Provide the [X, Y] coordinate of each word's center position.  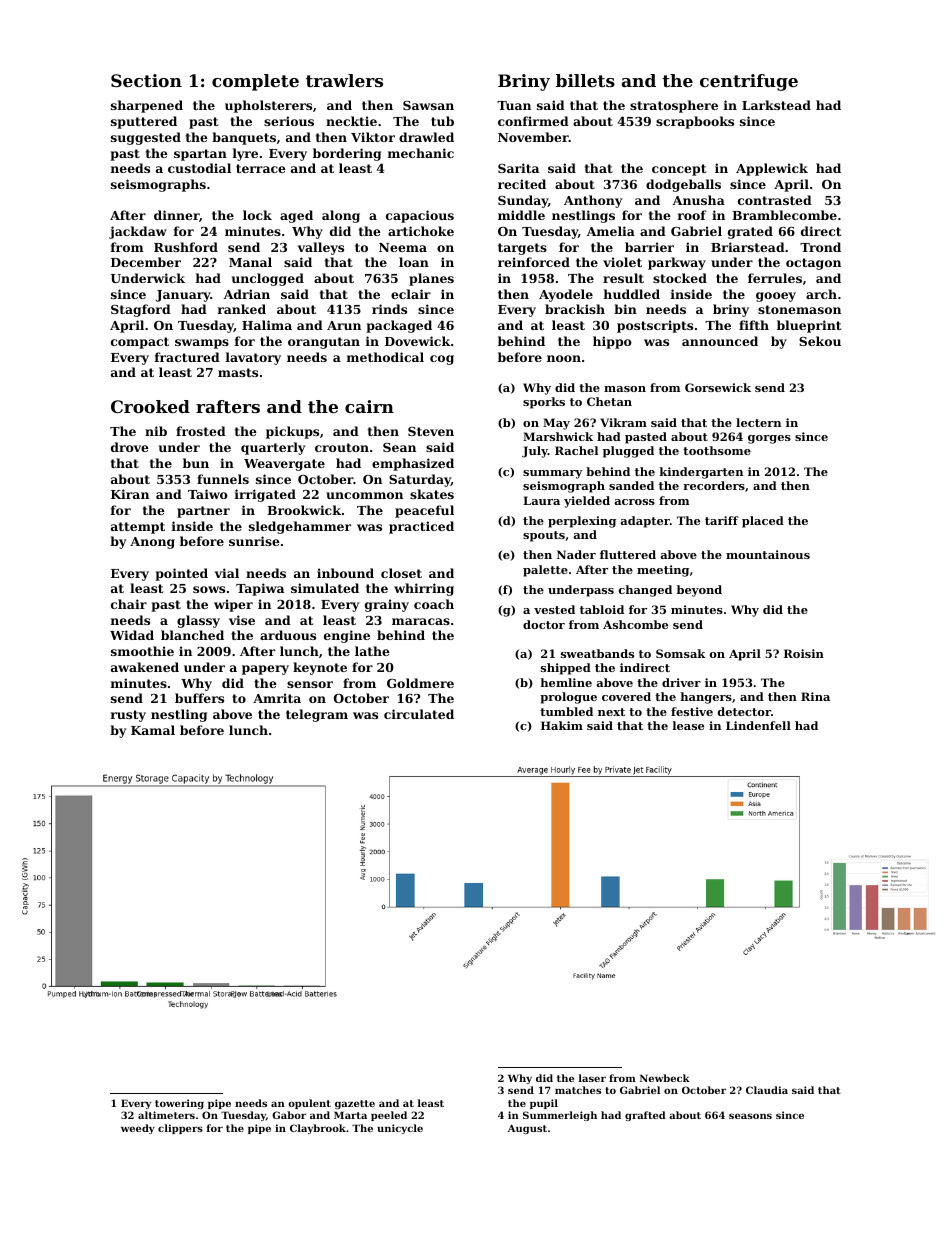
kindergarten [701, 473]
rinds [389, 309]
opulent [309, 1104]
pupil [544, 1104]
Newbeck [665, 1078]
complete [255, 82]
